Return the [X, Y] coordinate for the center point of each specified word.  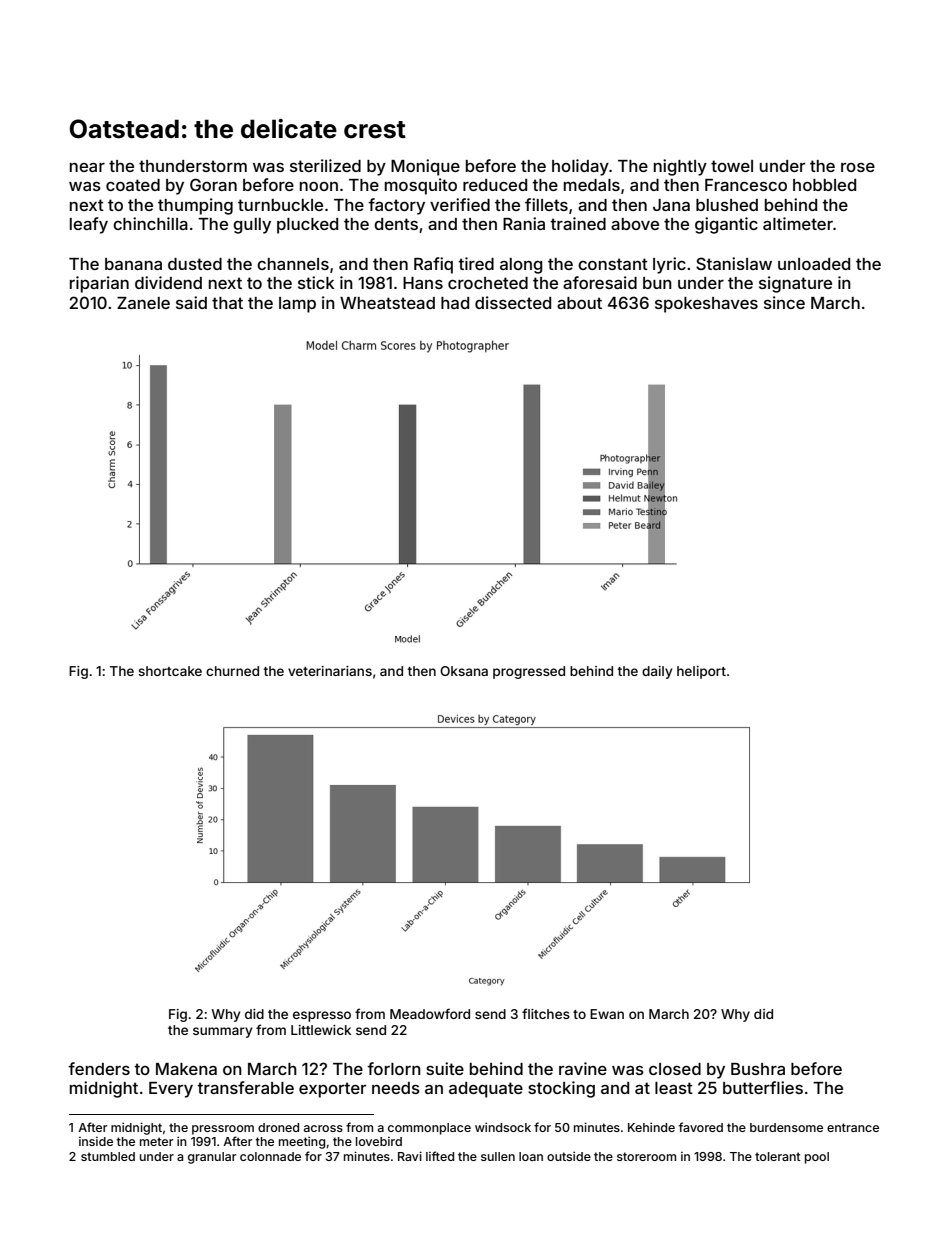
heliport [701, 672]
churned [232, 671]
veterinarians [330, 671]
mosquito [421, 186]
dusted [195, 264]
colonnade [270, 1156]
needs [396, 1088]
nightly [680, 167]
